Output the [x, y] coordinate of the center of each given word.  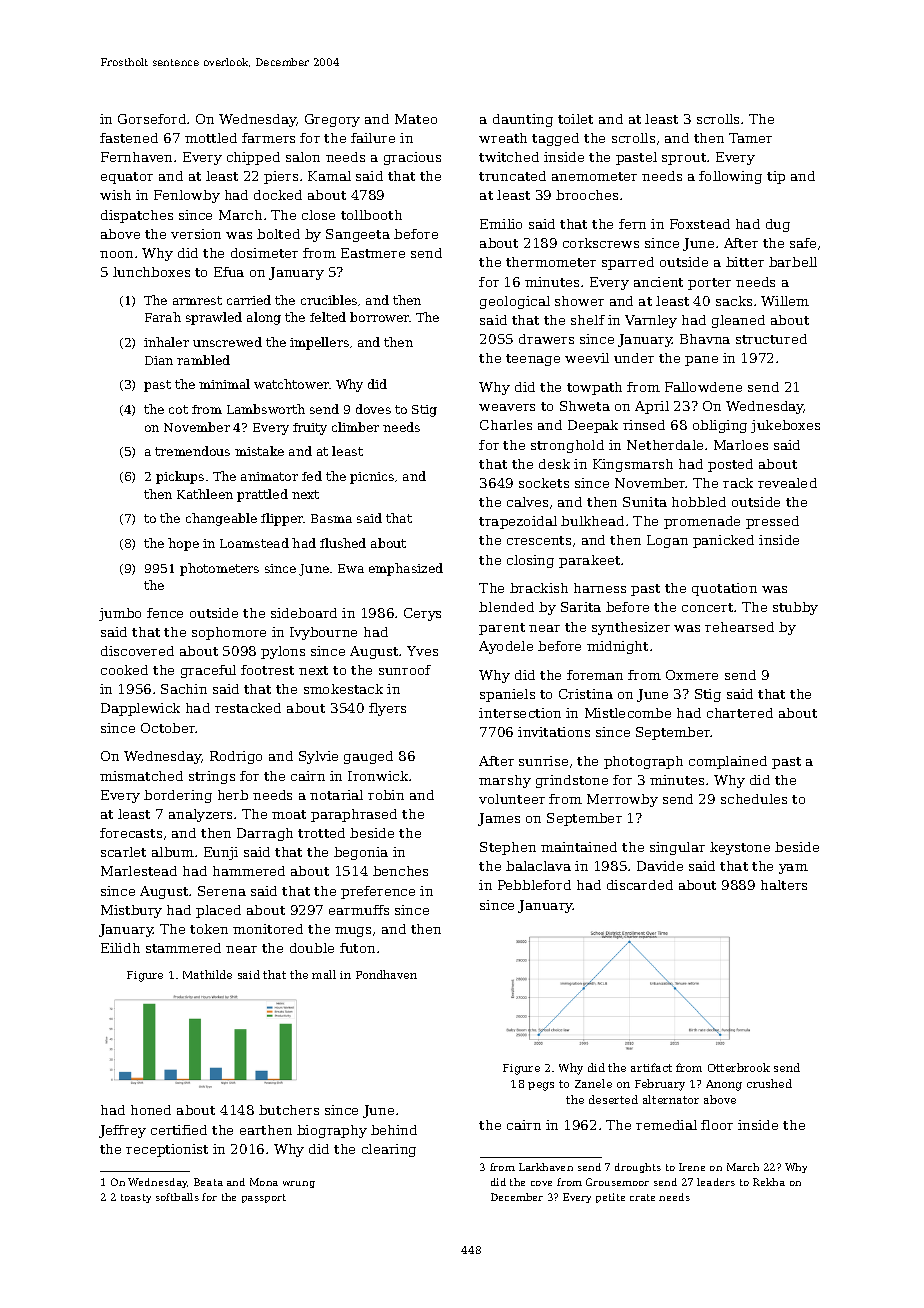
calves [527, 502]
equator [127, 178]
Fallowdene [703, 387]
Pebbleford [534, 885]
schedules [754, 799]
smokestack [343, 689]
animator [269, 476]
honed [151, 1110]
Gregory [332, 120]
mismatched [141, 776]
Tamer [750, 138]
